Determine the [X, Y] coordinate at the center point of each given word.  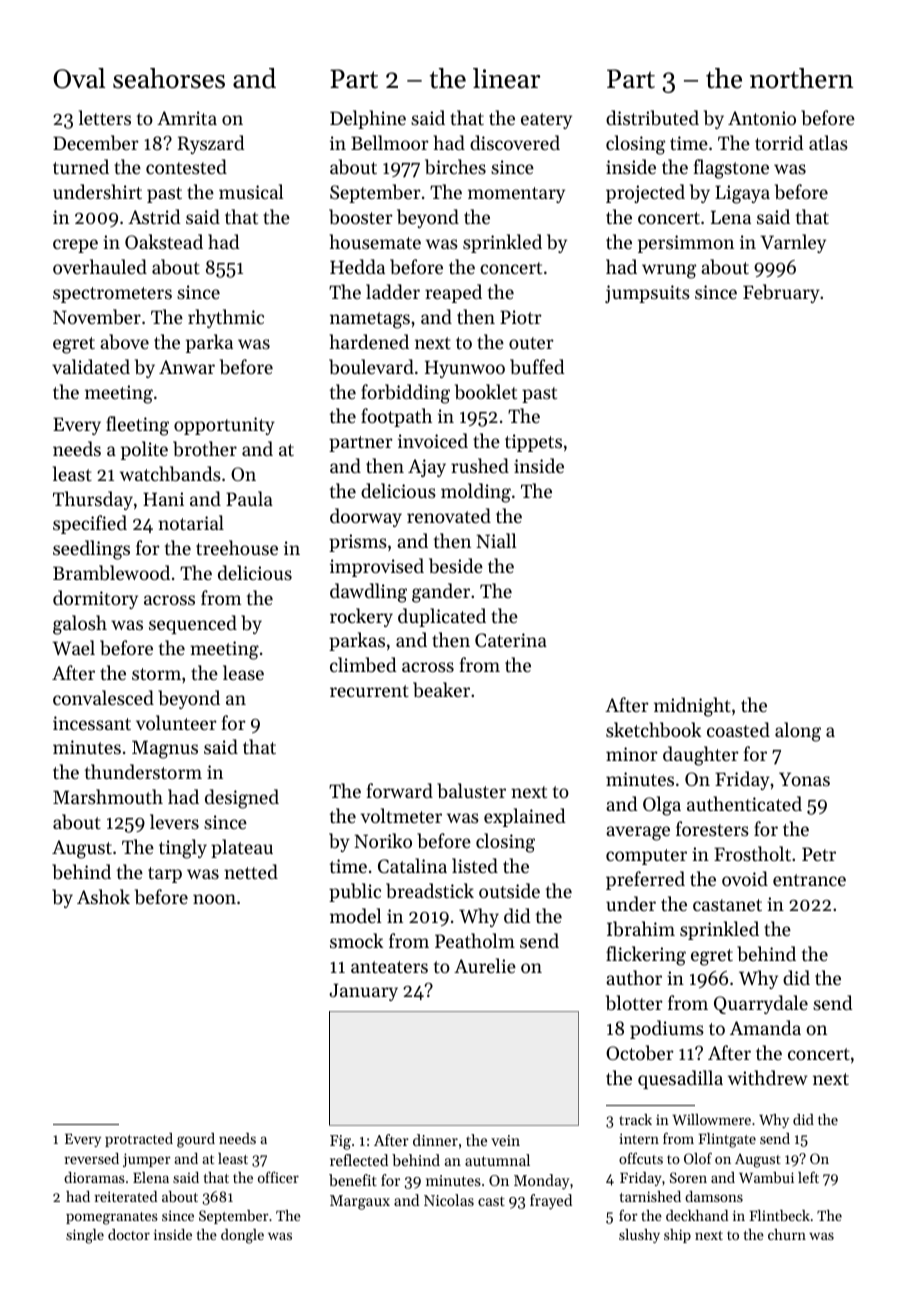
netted [251, 871]
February [781, 293]
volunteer [176, 722]
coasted [738, 729]
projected [645, 193]
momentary [516, 195]
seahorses [169, 78]
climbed [363, 665]
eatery [546, 121]
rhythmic [226, 318]
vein [505, 1140]
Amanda [765, 1027]
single [85, 1236]
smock [356, 940]
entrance [809, 880]
